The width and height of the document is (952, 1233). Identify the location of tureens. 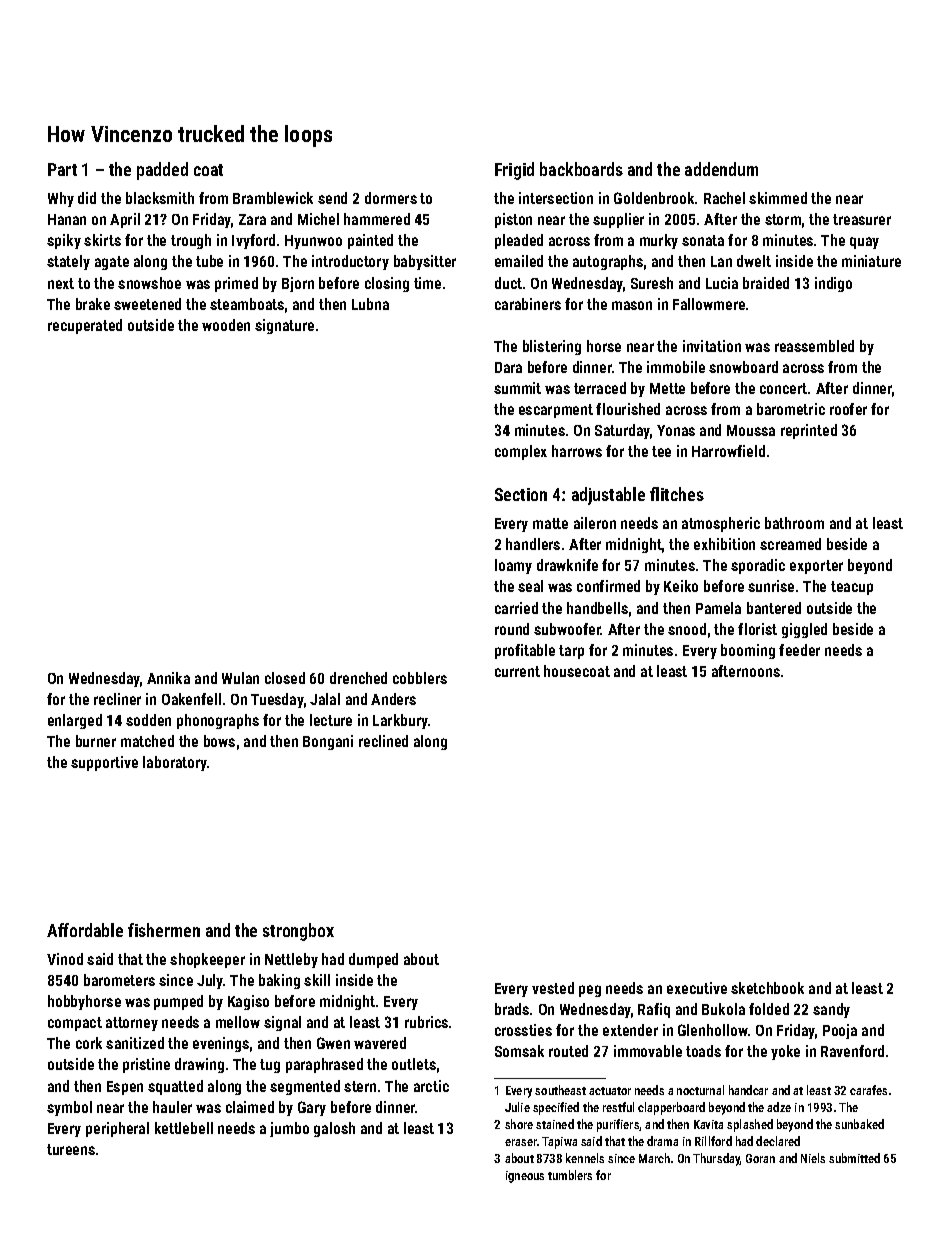
(71, 1149).
